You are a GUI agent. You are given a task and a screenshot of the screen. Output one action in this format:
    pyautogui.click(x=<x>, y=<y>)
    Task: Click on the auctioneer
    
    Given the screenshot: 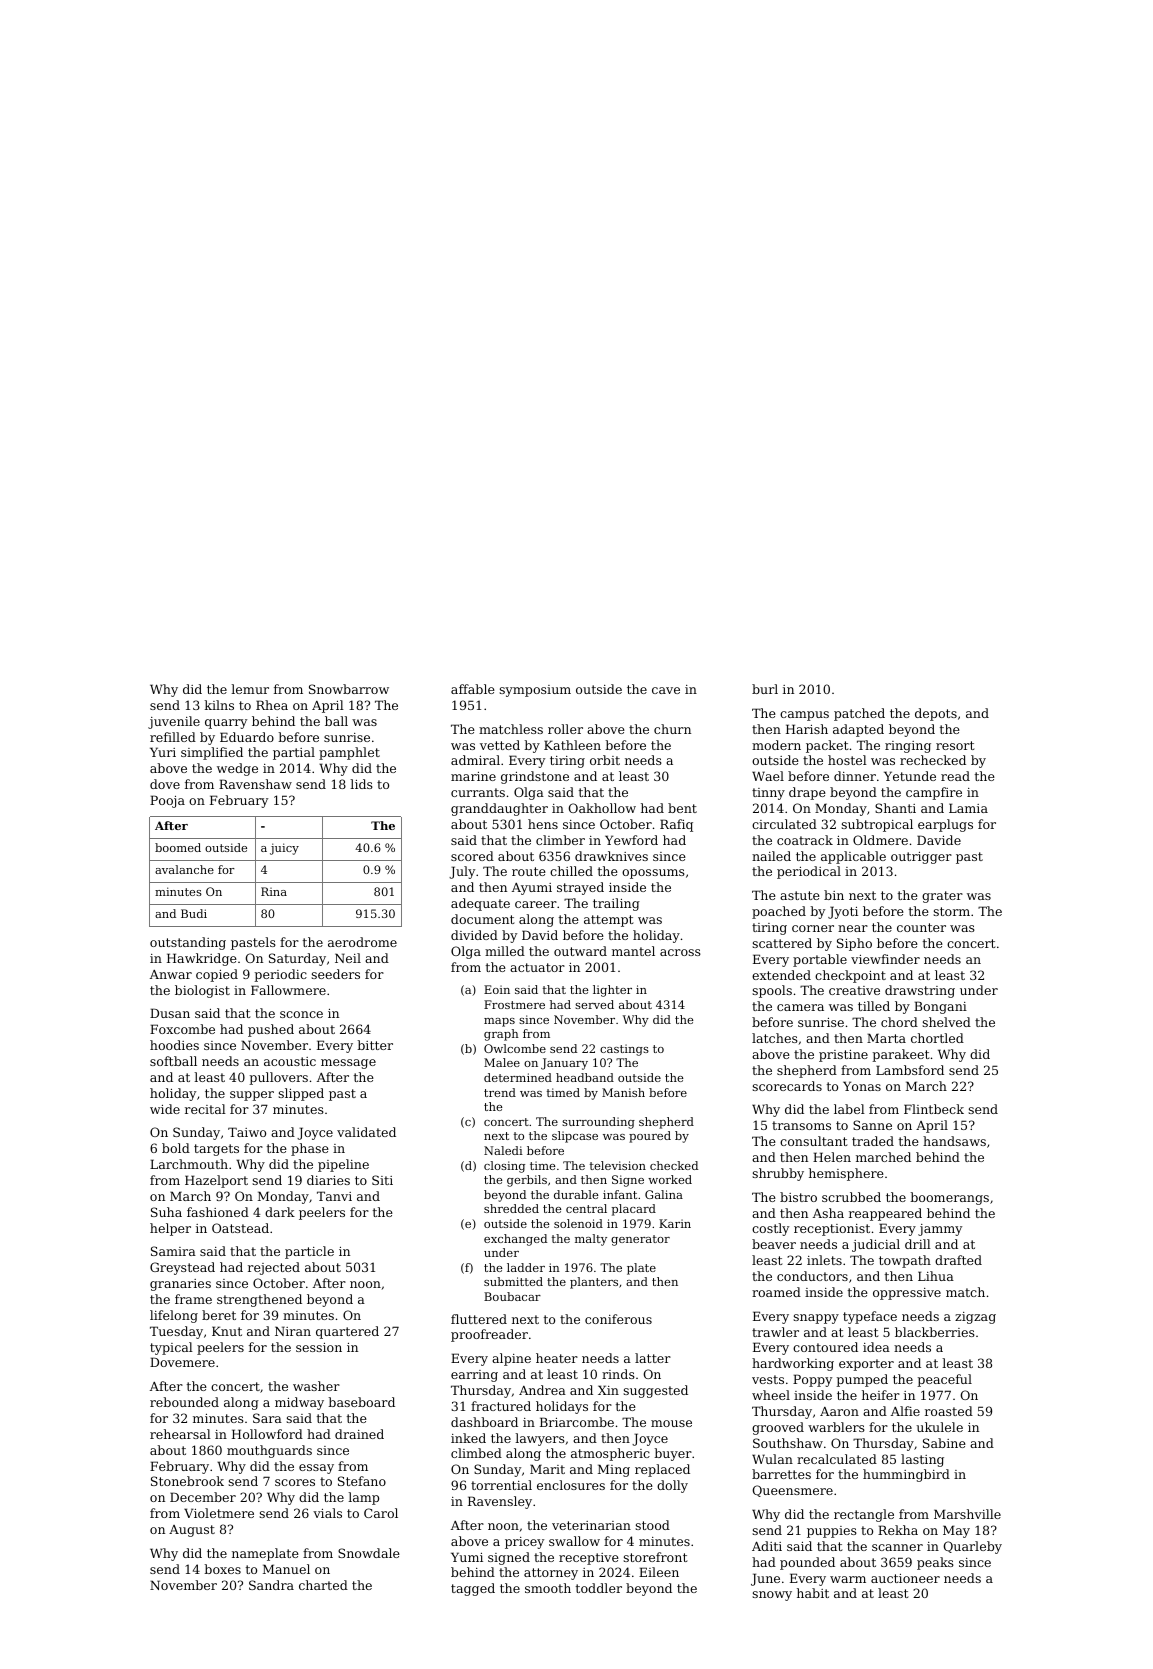 What is the action you would take?
    pyautogui.click(x=905, y=1578)
